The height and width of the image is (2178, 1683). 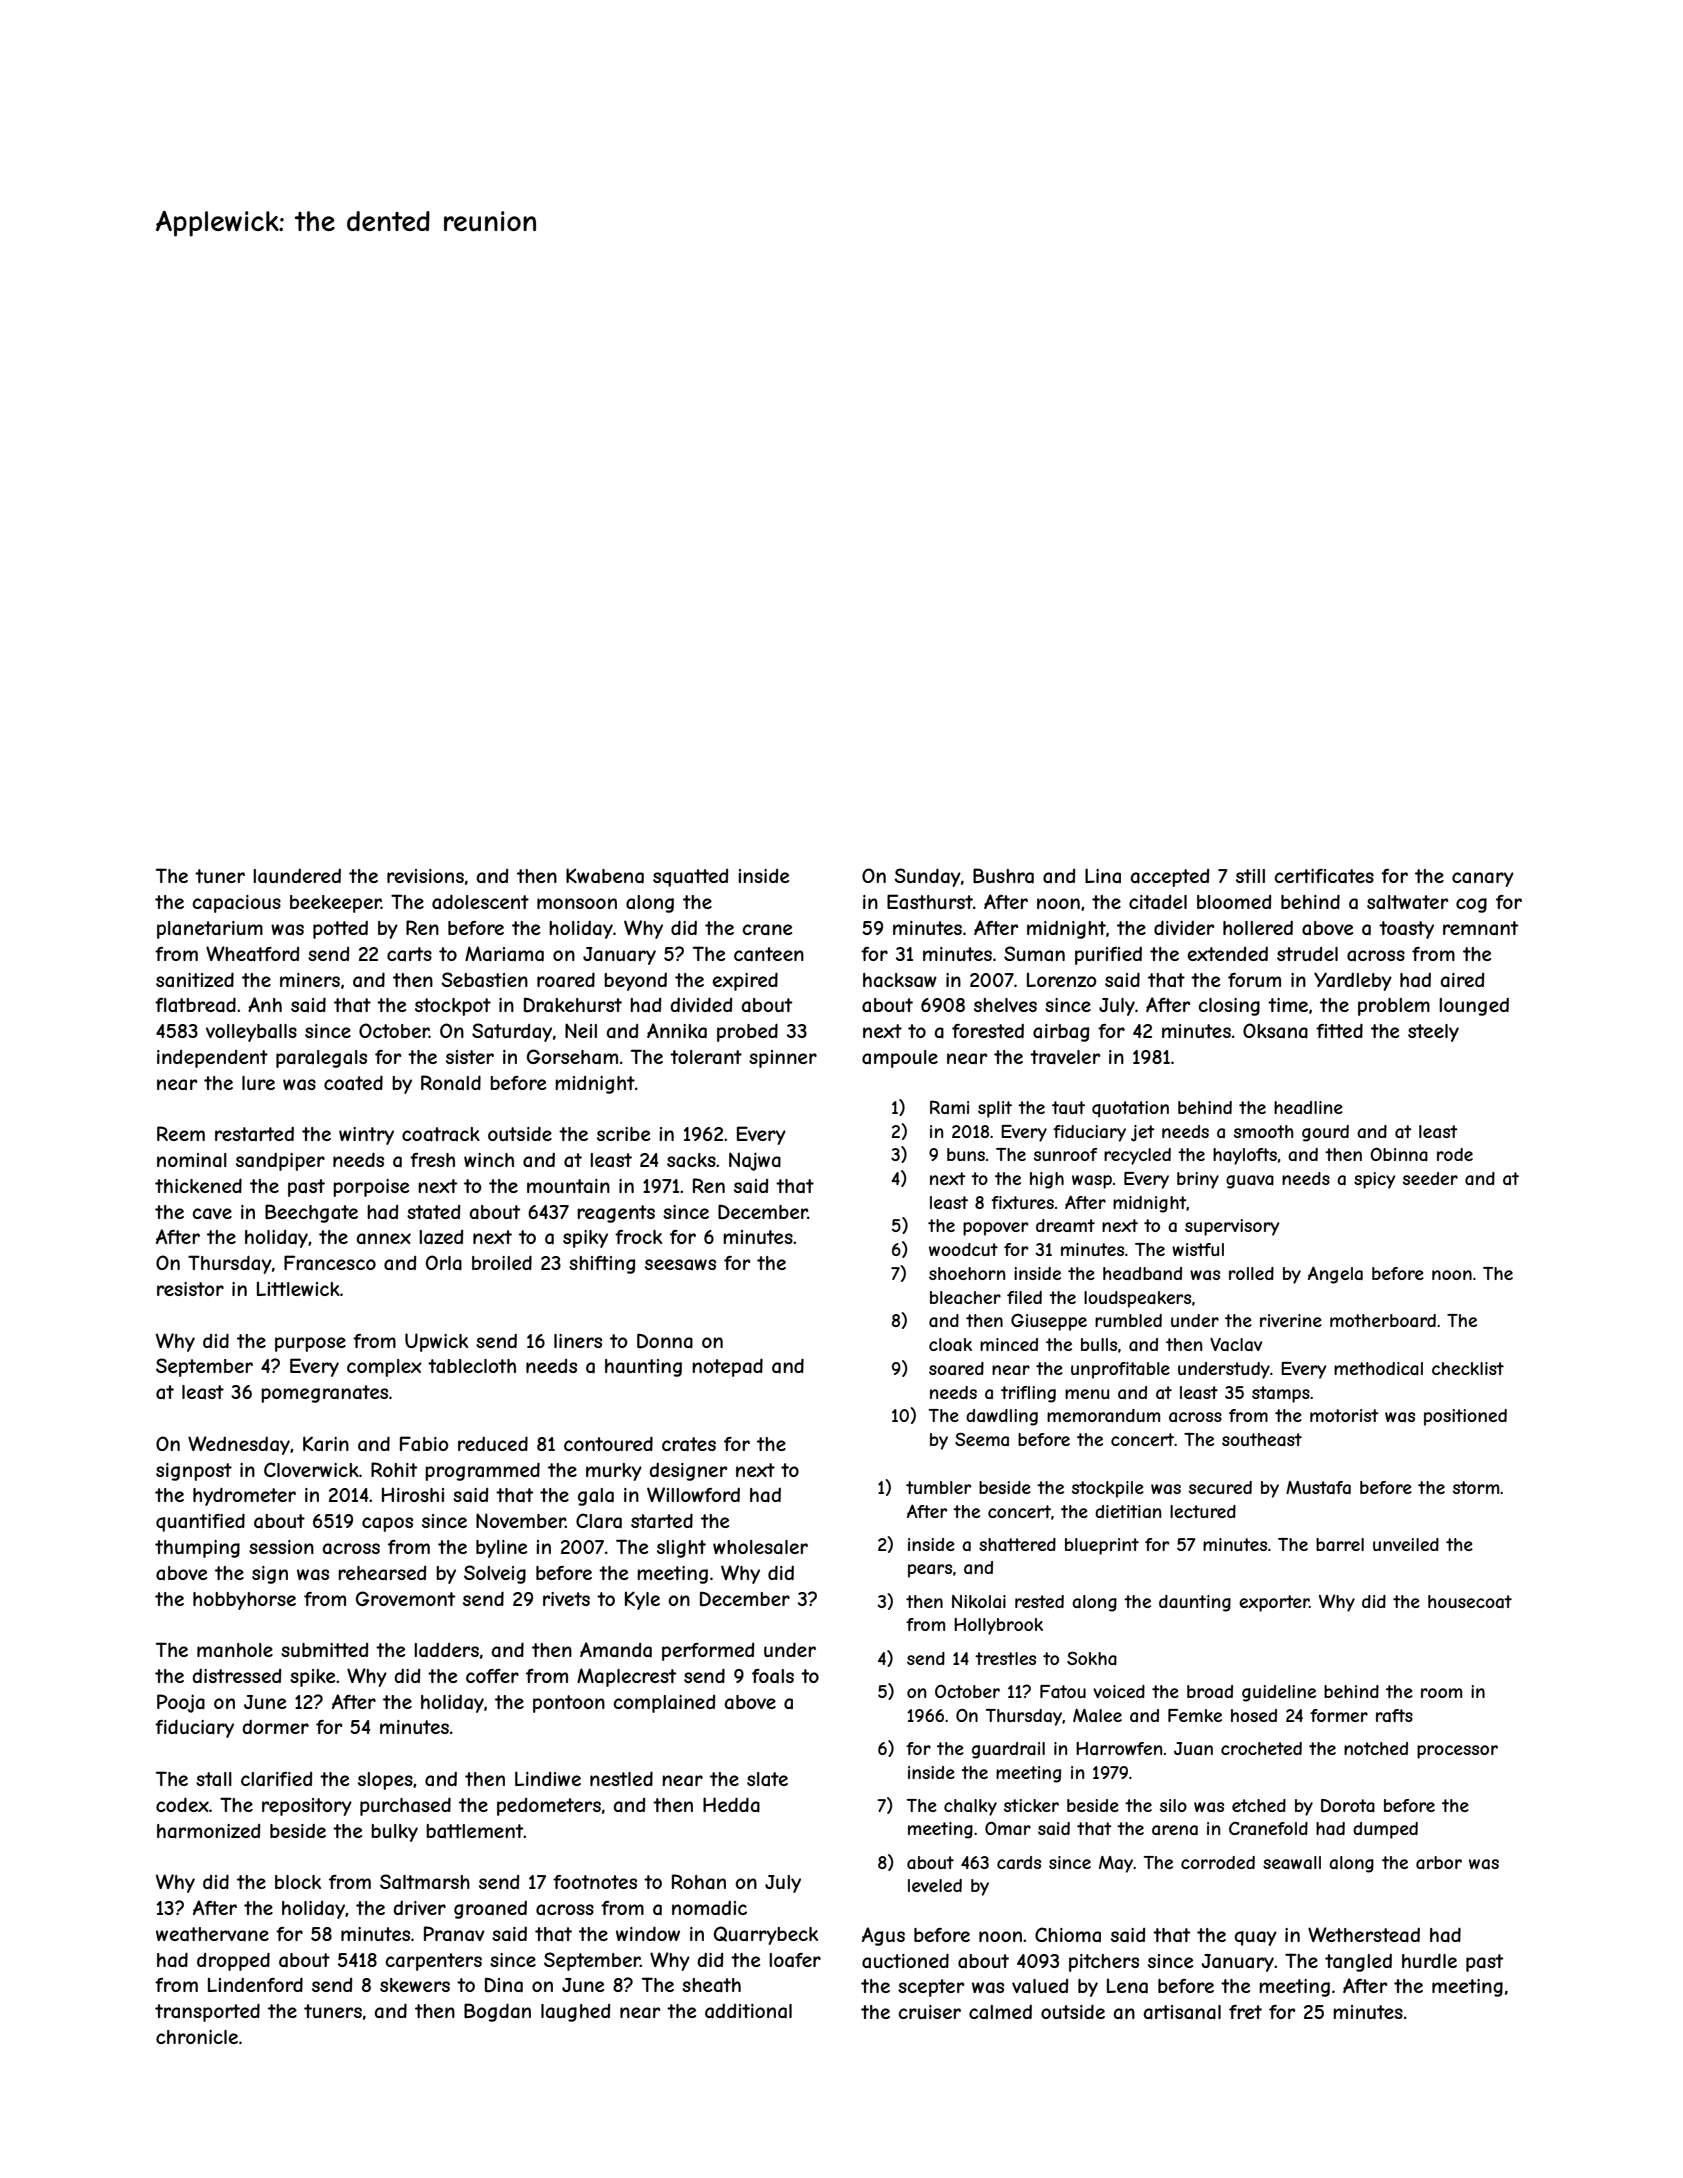 I want to click on woodcut, so click(x=963, y=1249).
